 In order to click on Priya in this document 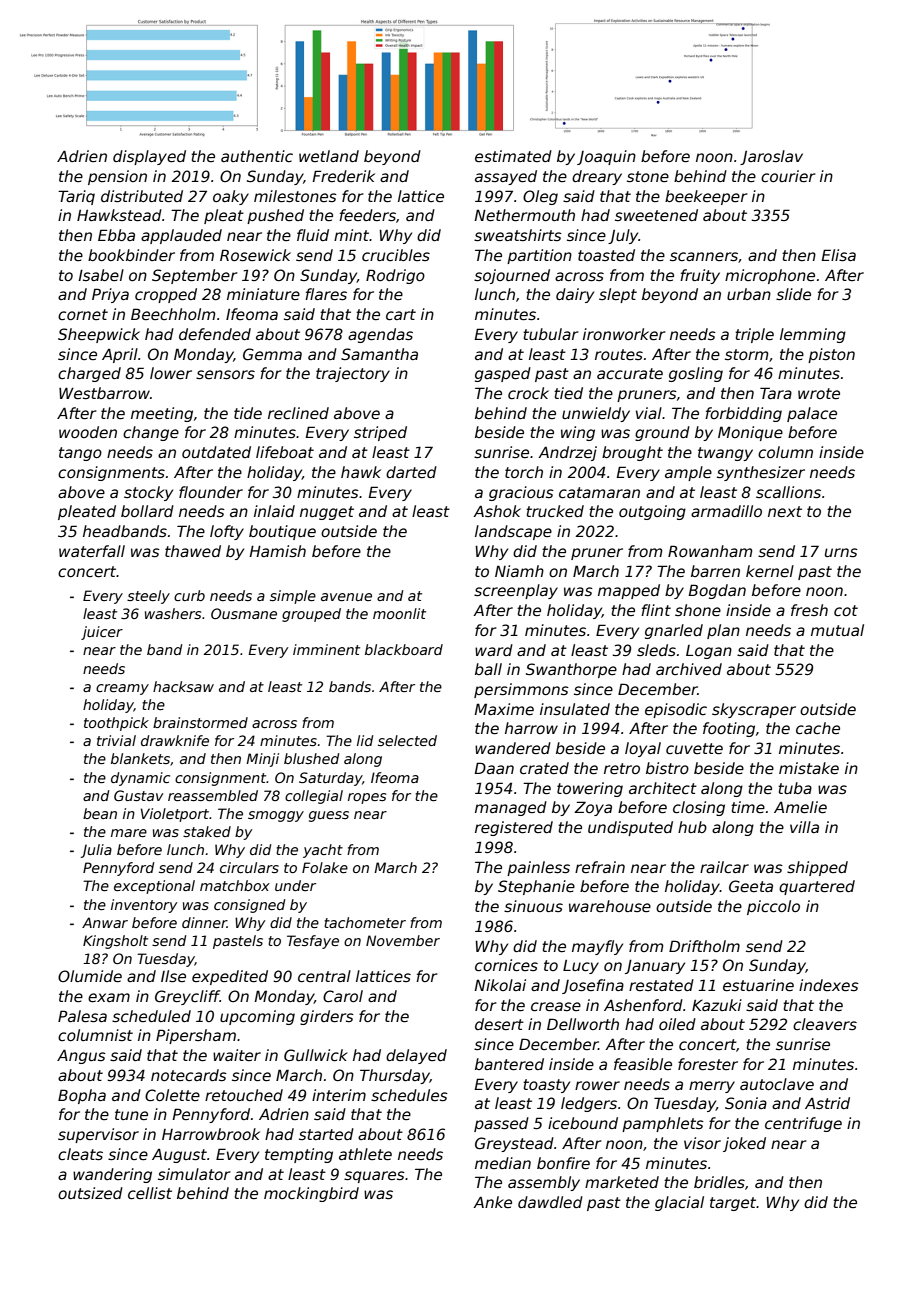, I will do `click(110, 295)`.
